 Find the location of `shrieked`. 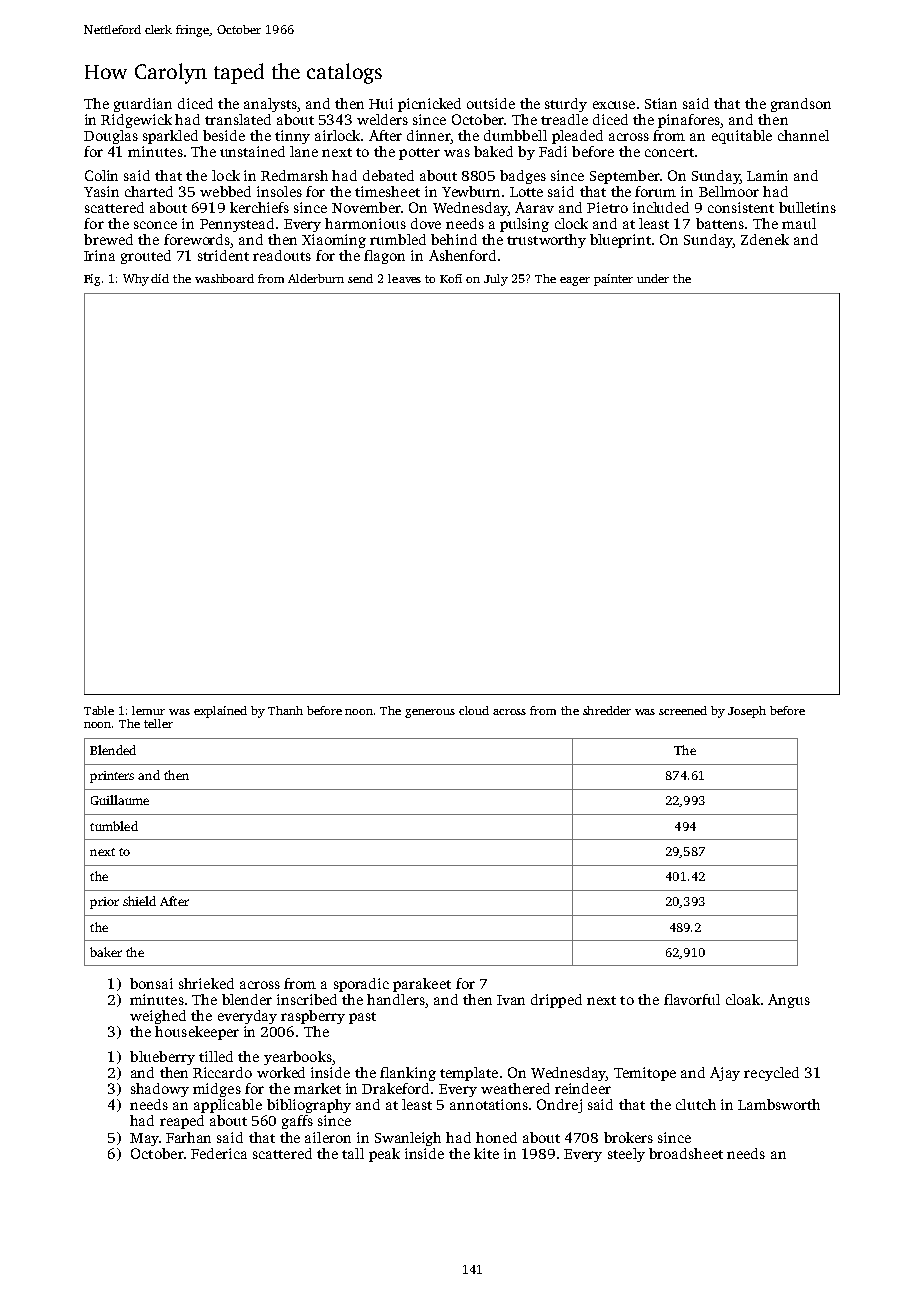

shrieked is located at coordinates (206, 983).
